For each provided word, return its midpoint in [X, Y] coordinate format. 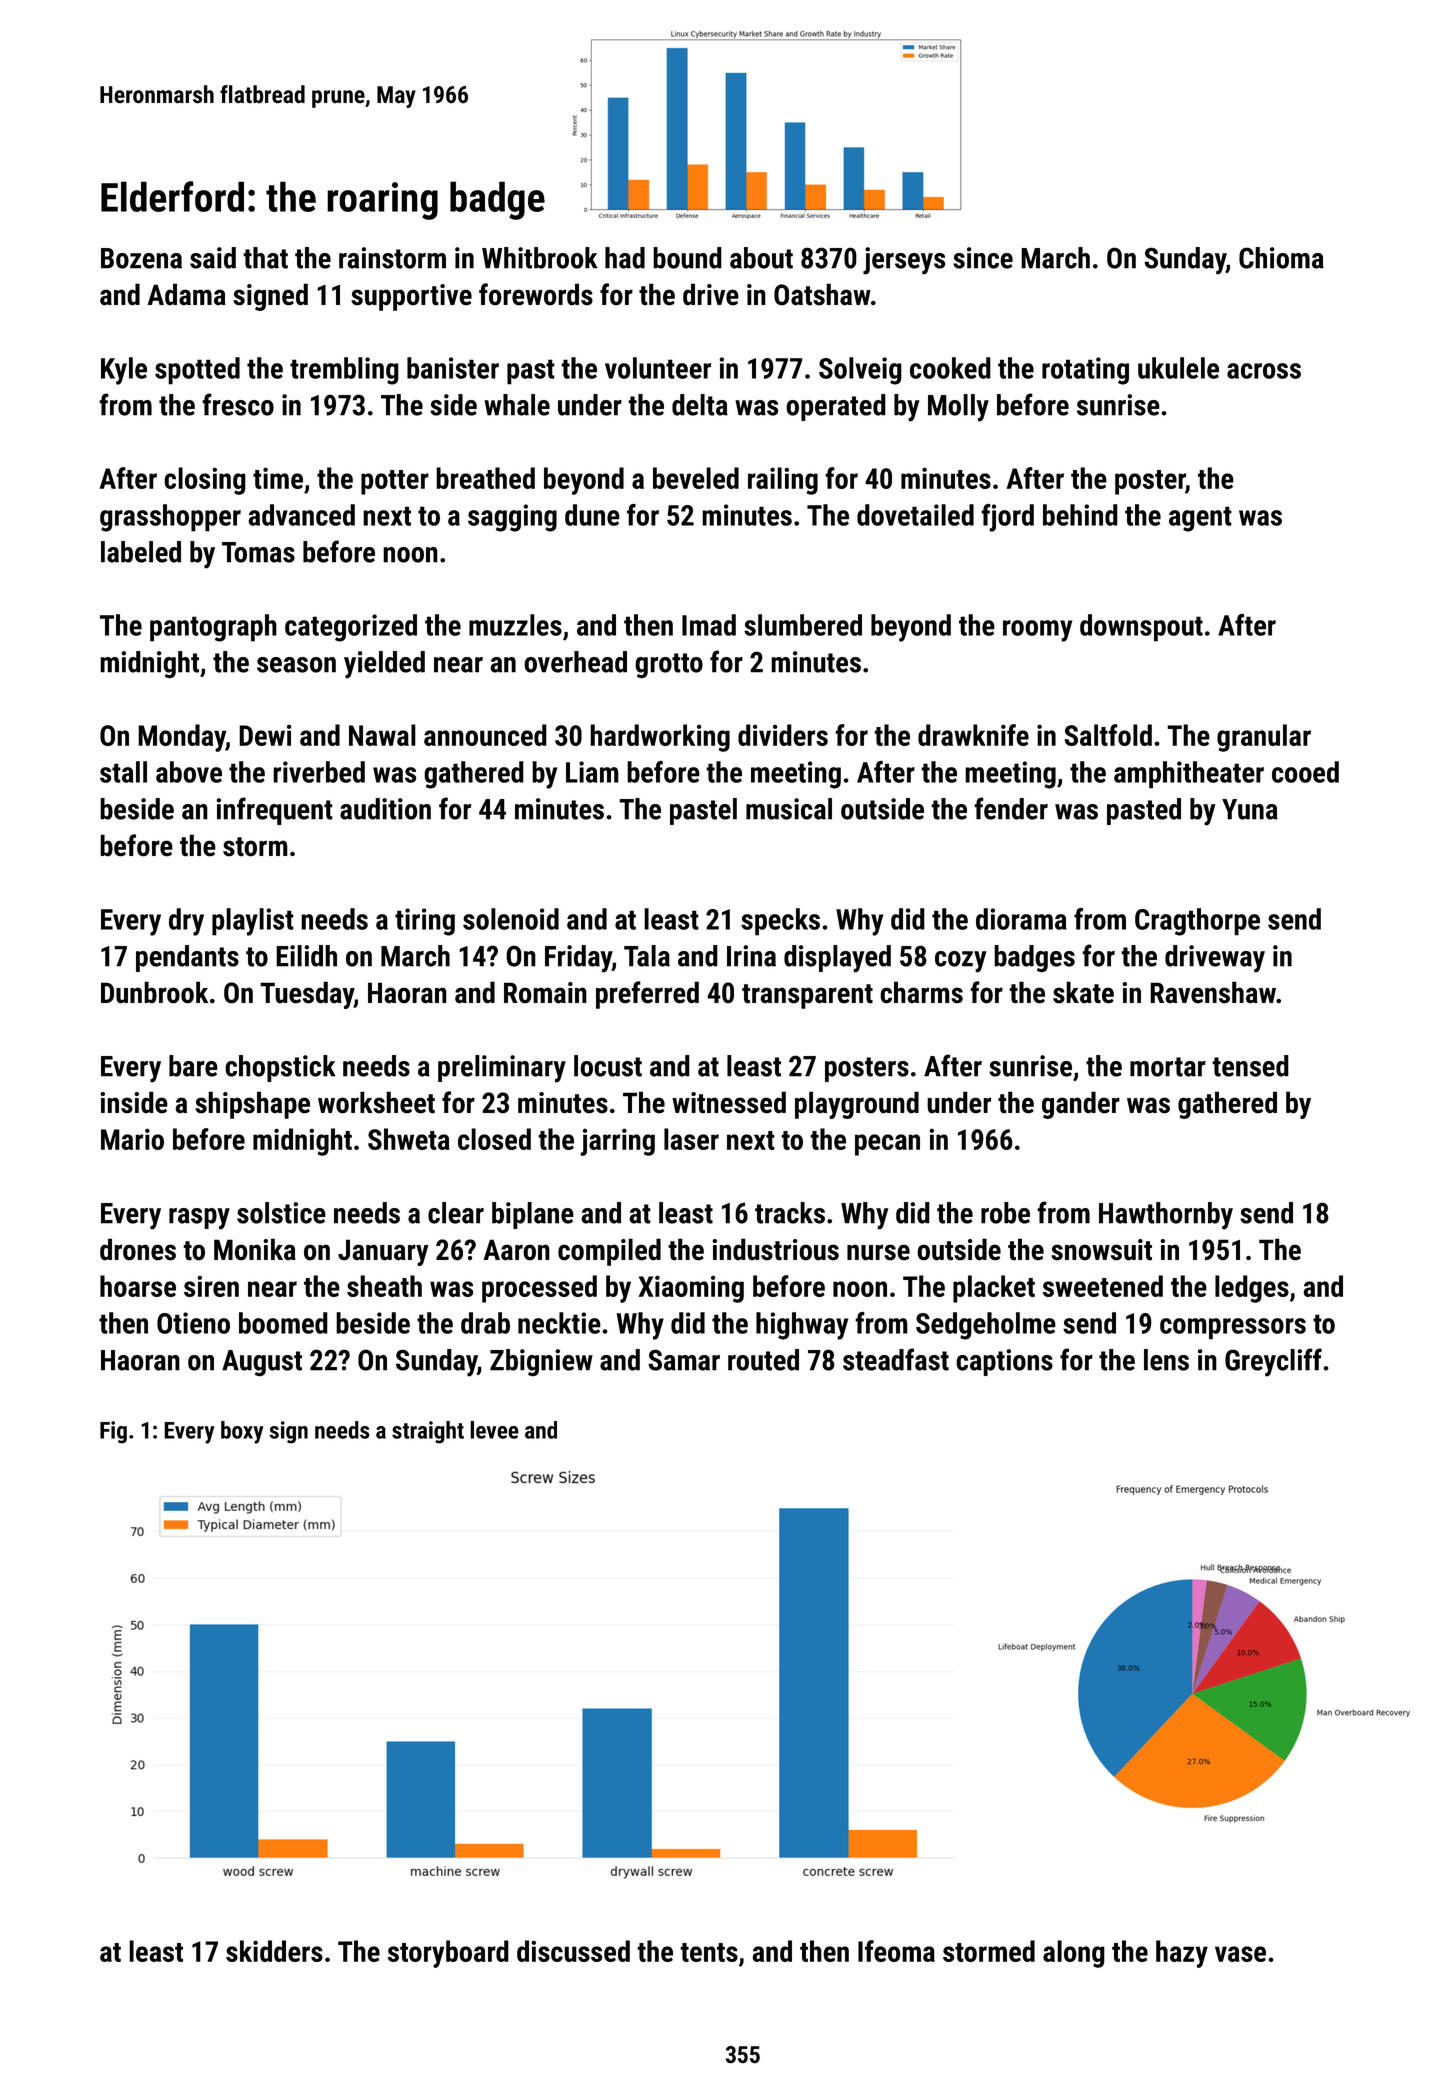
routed [763, 1360]
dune [592, 515]
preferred [647, 995]
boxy [242, 1432]
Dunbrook [154, 992]
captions [1004, 1362]
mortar [1168, 1067]
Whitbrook [540, 258]
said [213, 258]
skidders [274, 1951]
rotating [1085, 371]
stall [123, 772]
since [983, 258]
